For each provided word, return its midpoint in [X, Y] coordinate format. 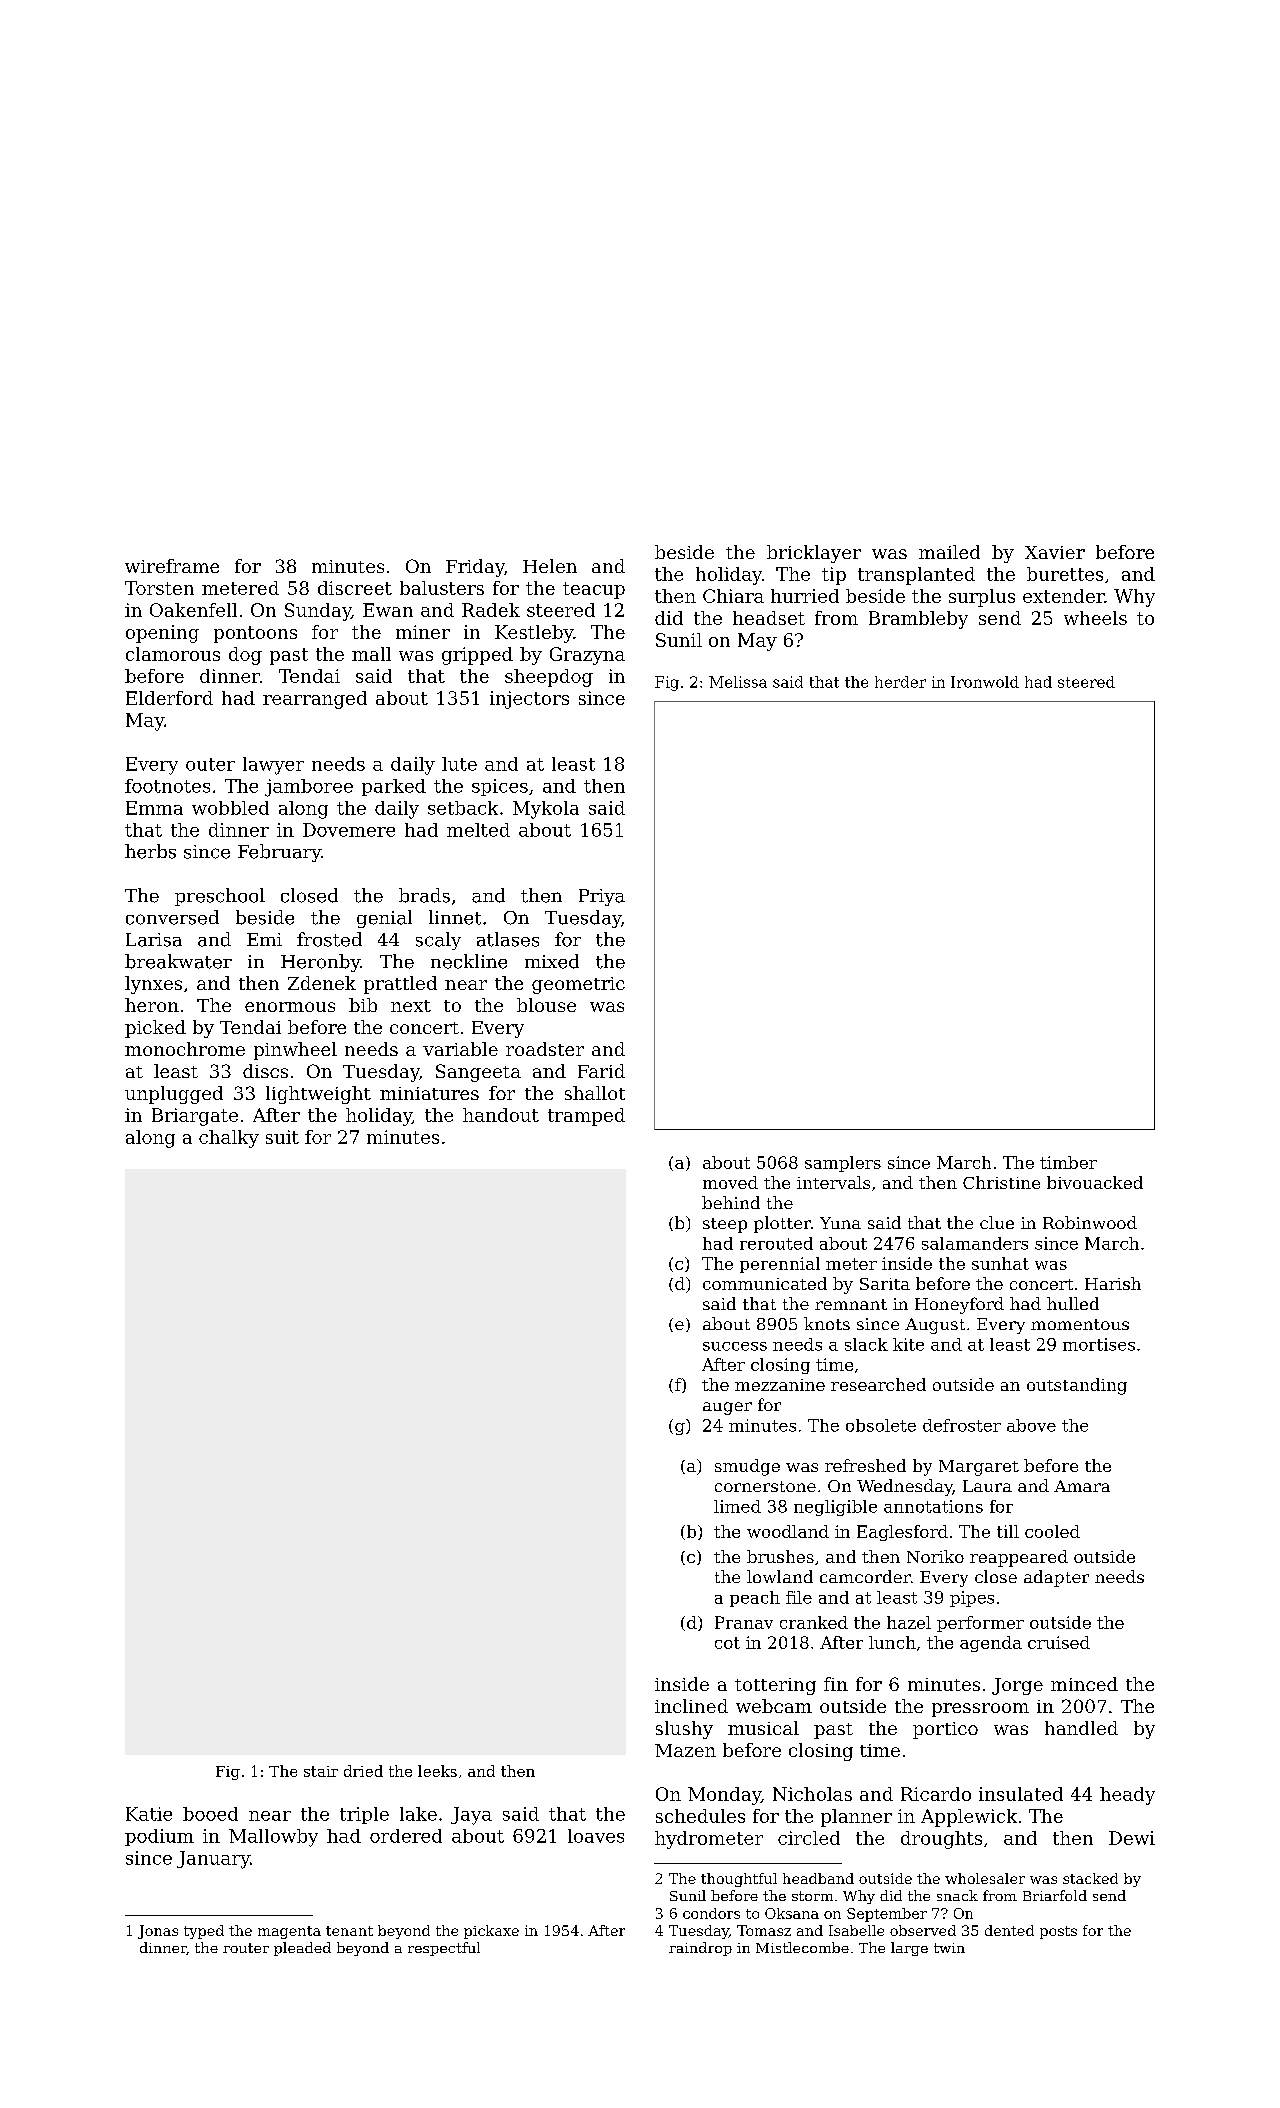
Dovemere [349, 830]
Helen [550, 566]
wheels [1095, 618]
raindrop [700, 1949]
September [887, 1915]
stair [321, 1771]
